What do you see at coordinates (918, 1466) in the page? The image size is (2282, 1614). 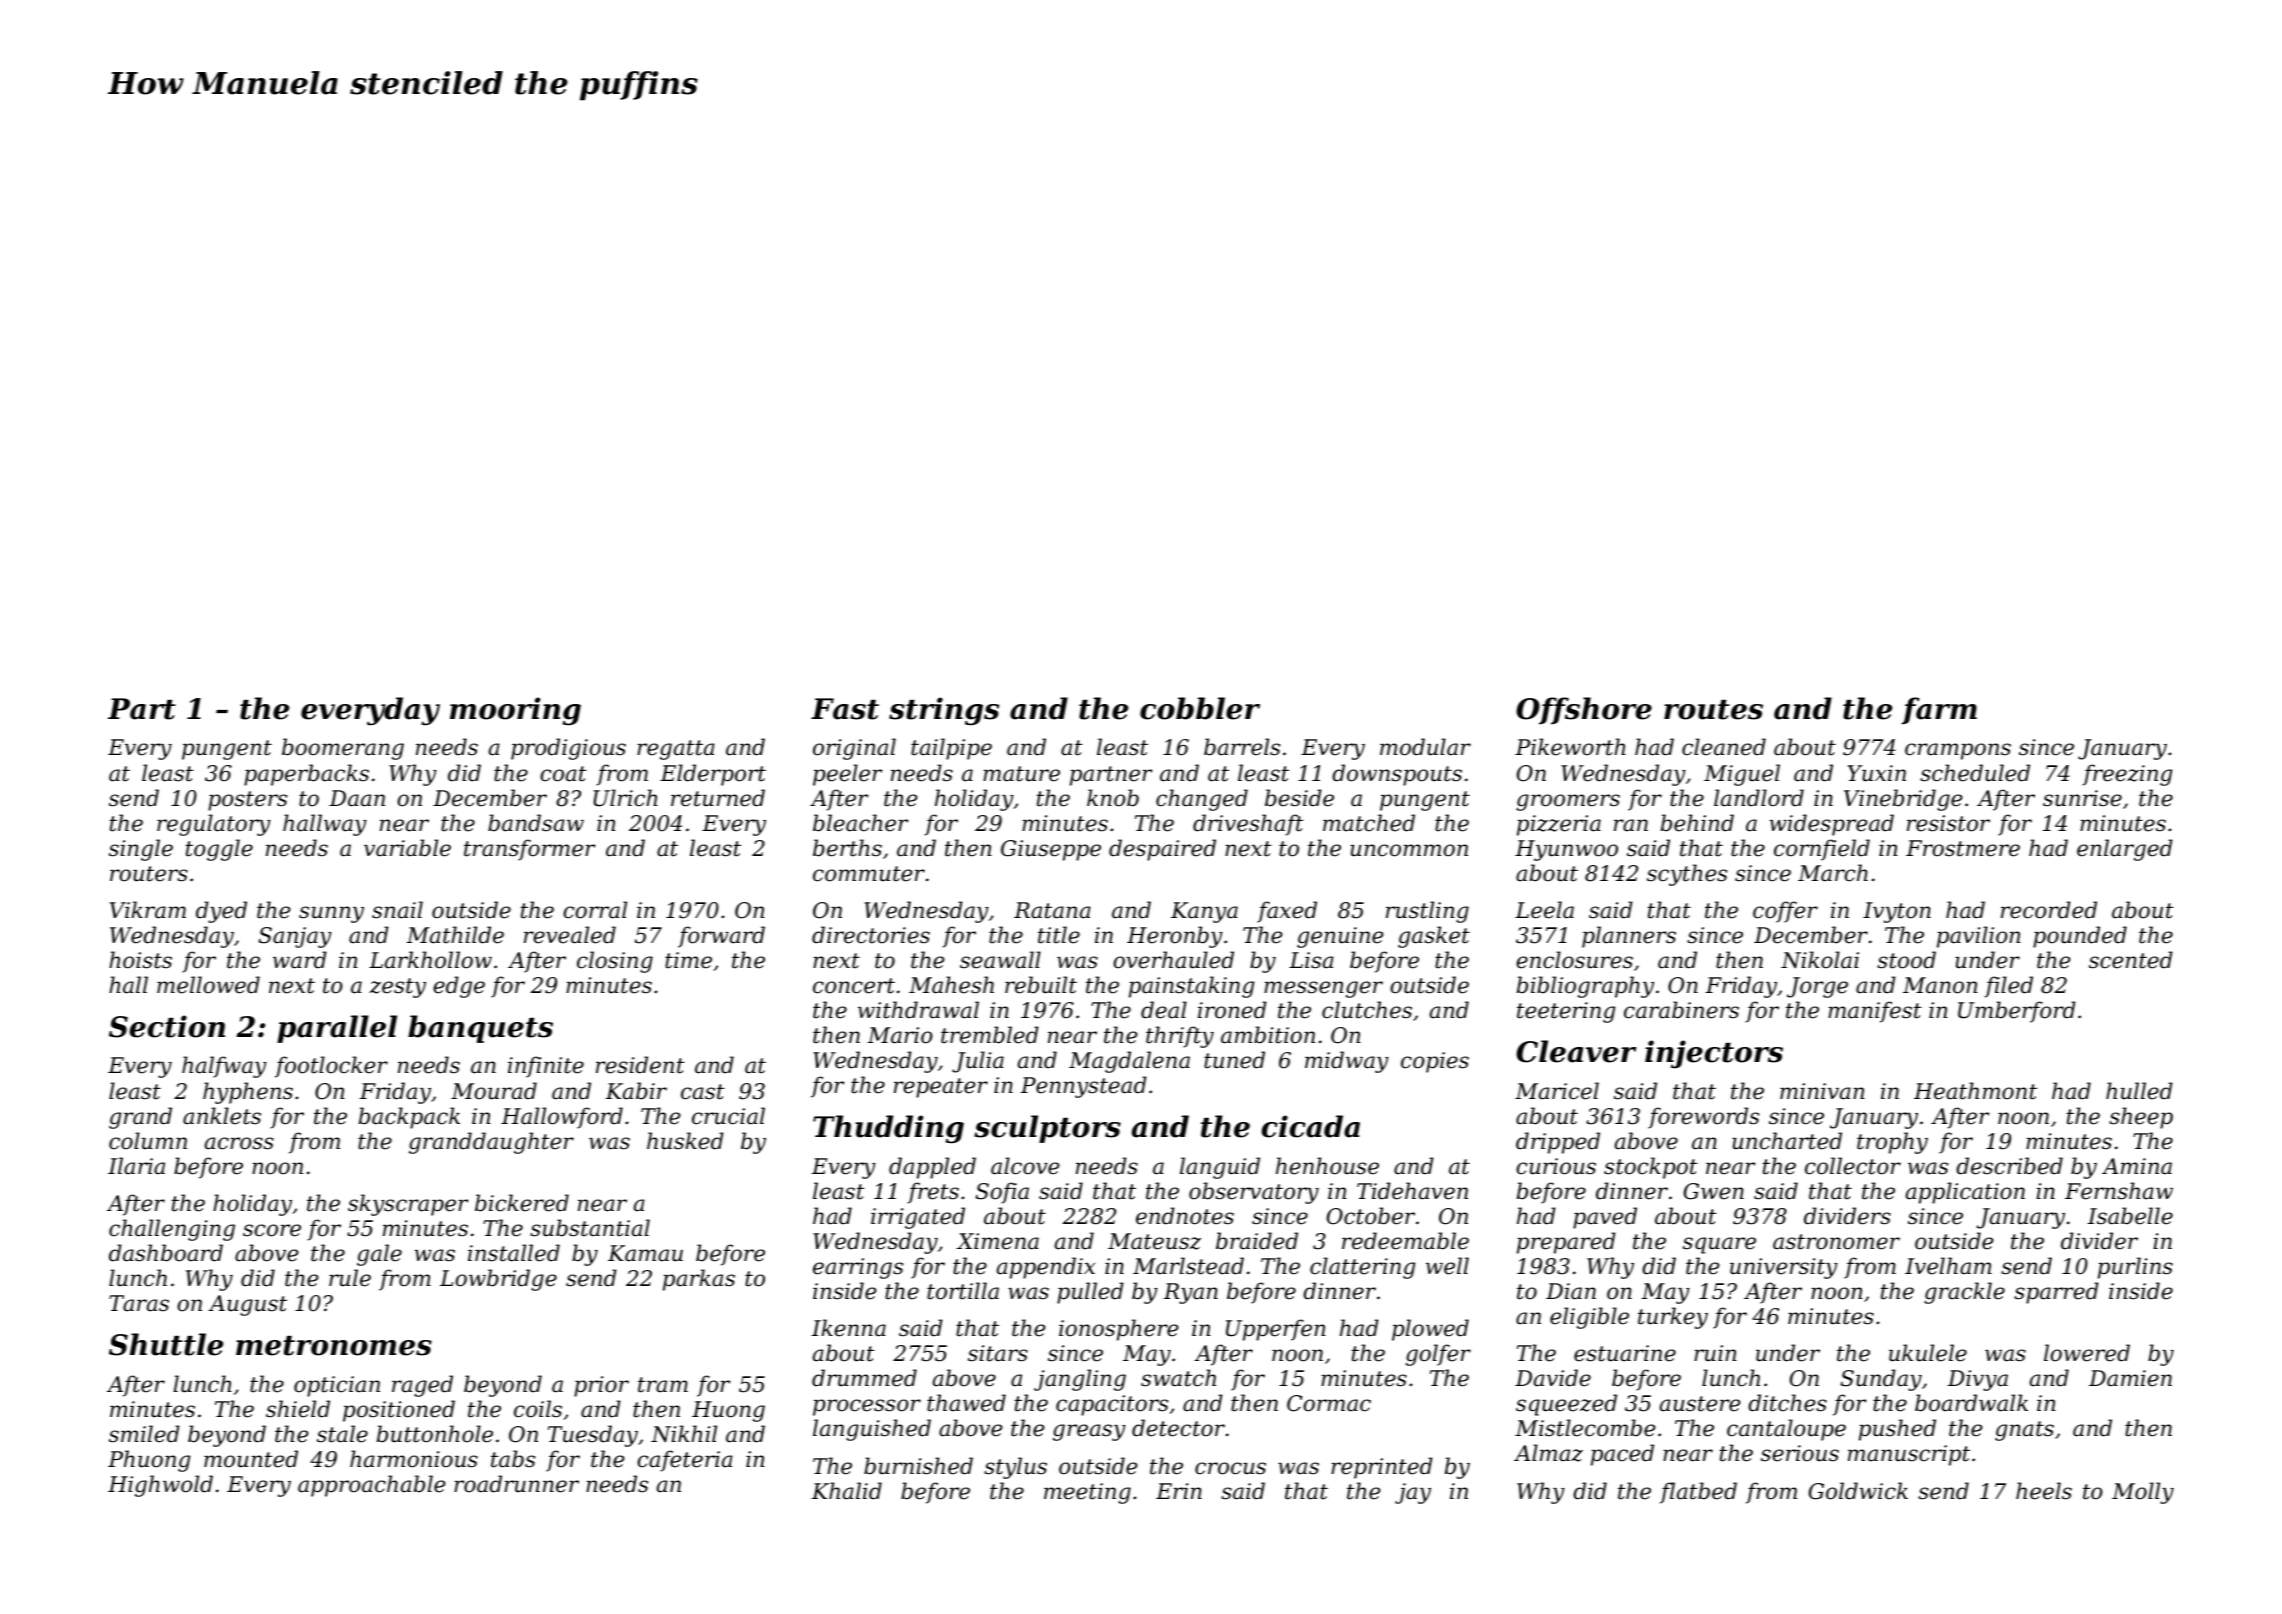 I see `burnished` at bounding box center [918, 1466].
